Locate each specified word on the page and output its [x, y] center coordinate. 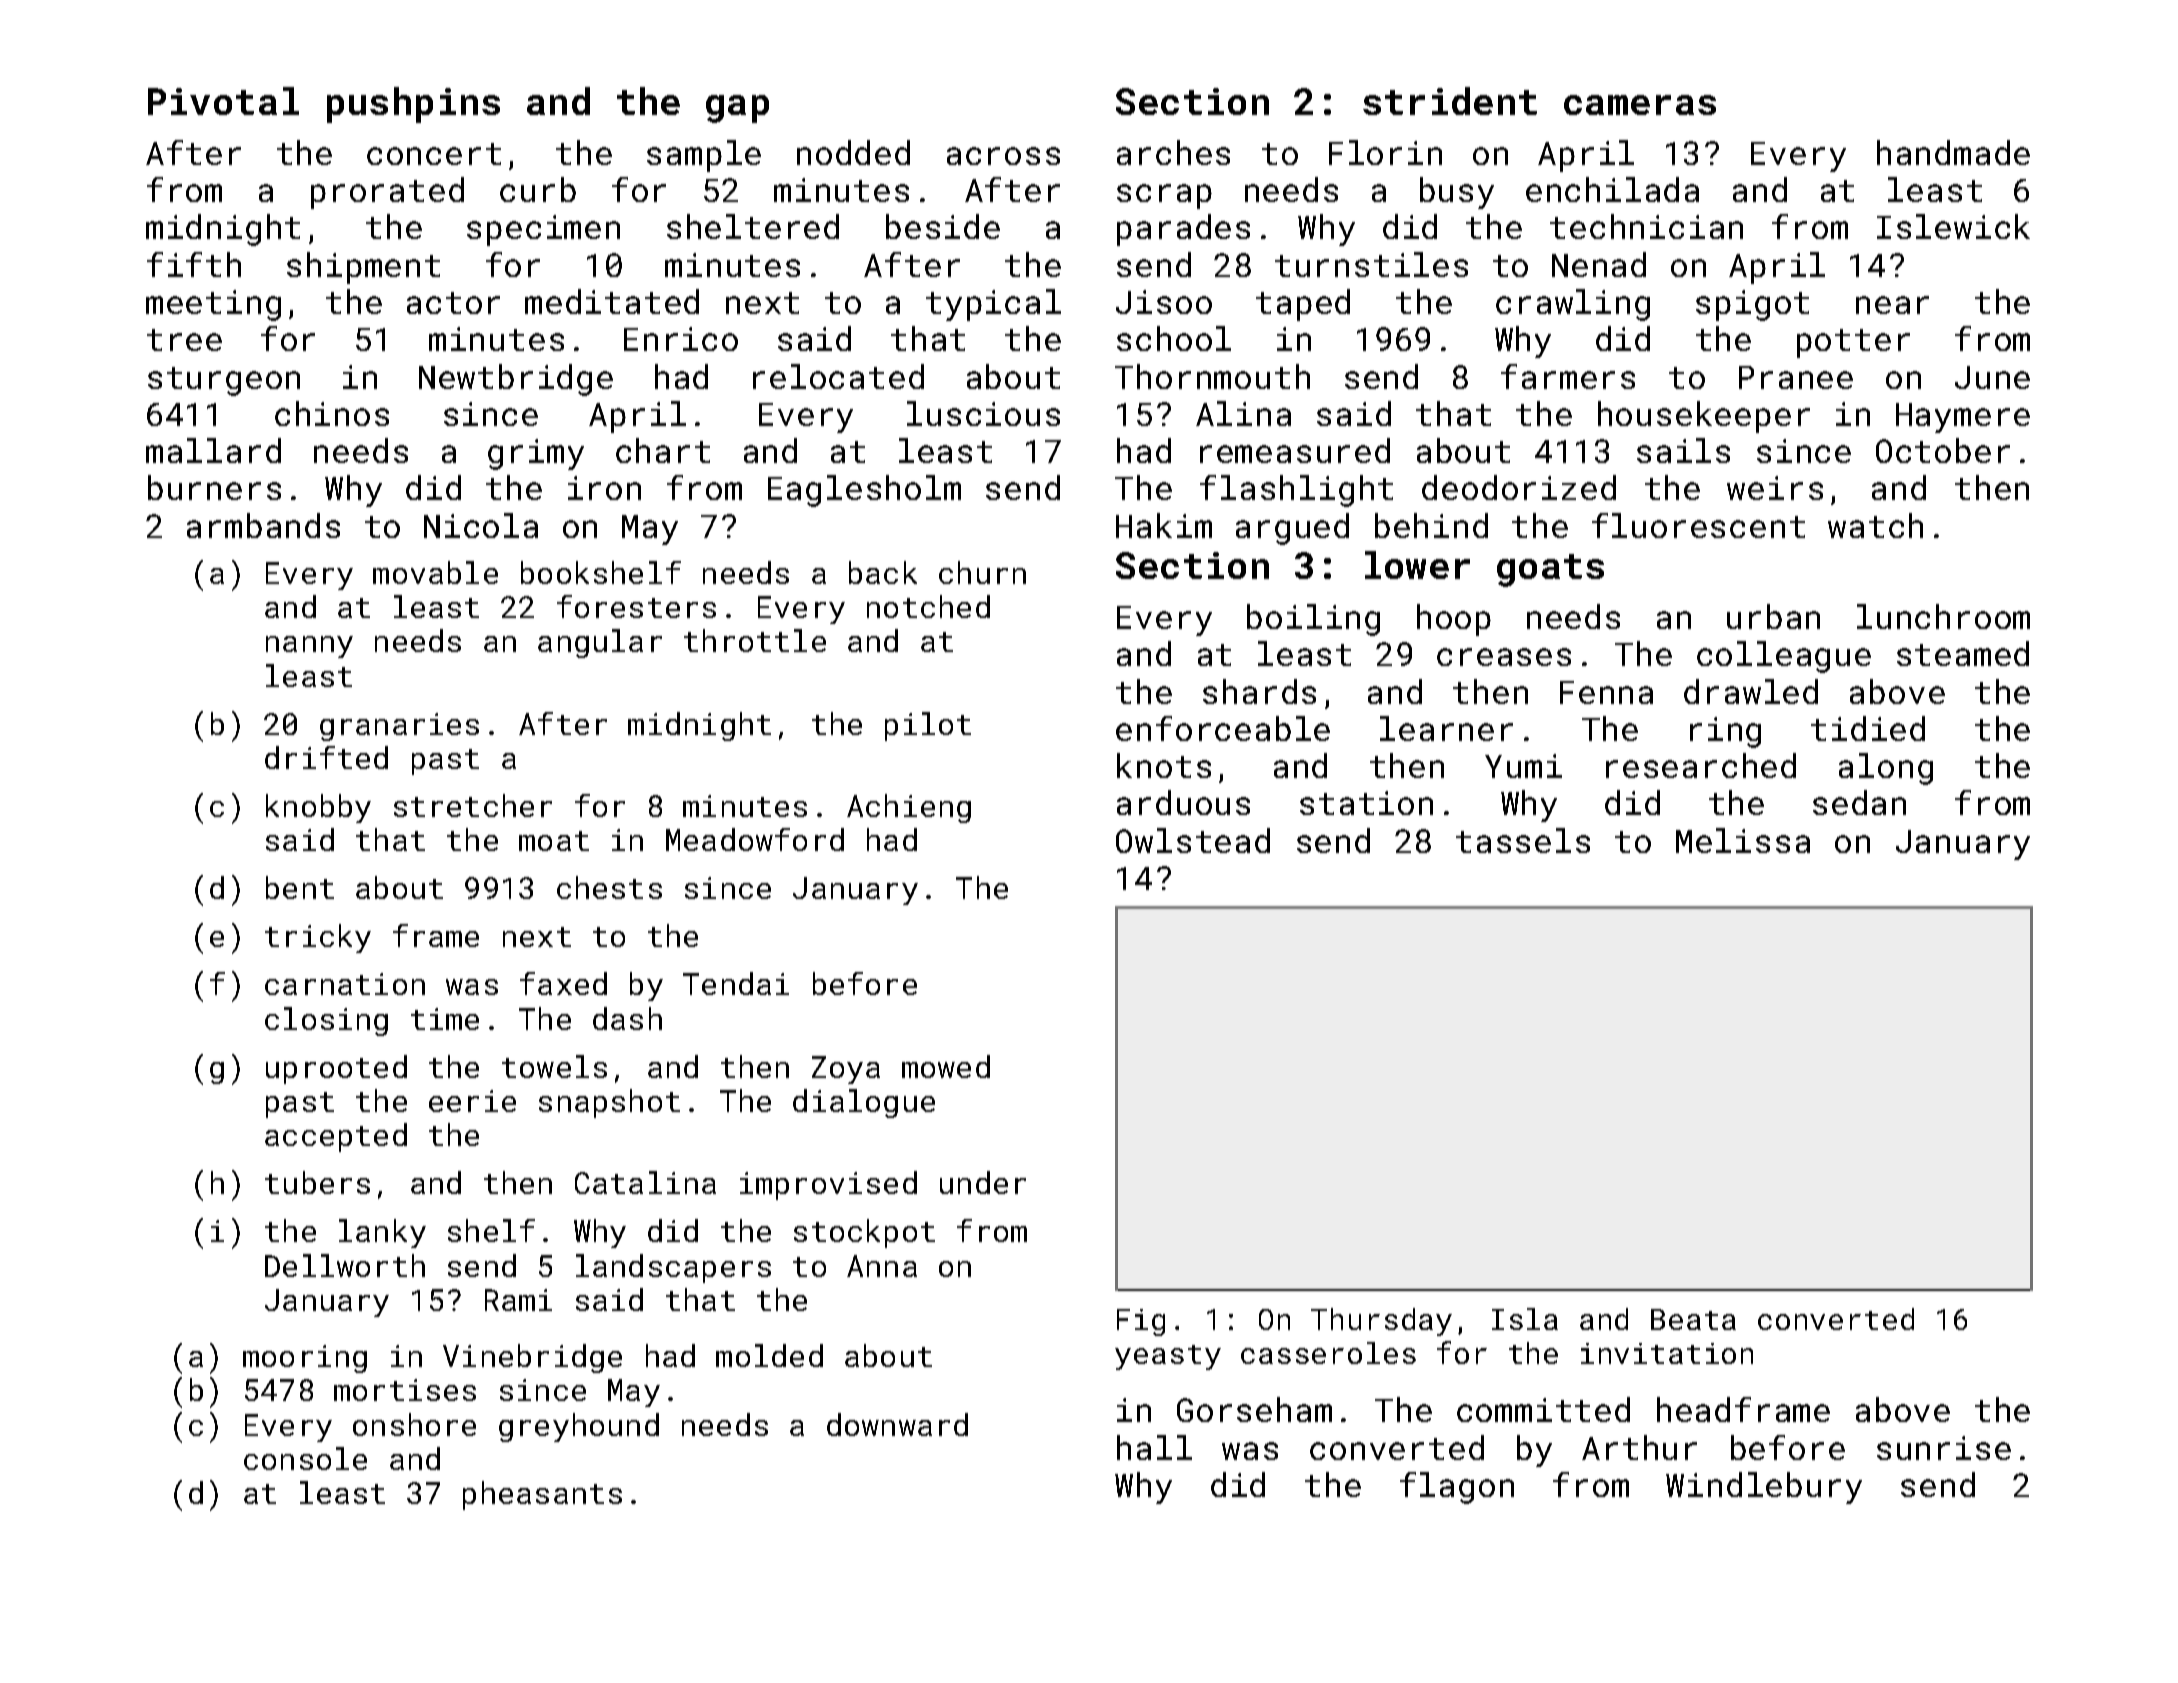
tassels [1523, 840]
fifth [194, 264]
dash [627, 1018]
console [305, 1458]
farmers [1568, 376]
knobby [318, 808]
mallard [213, 450]
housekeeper [1704, 417]
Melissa [1743, 840]
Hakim [1164, 525]
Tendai [736, 983]
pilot [928, 726]
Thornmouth [1212, 376]
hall [1154, 1447]
